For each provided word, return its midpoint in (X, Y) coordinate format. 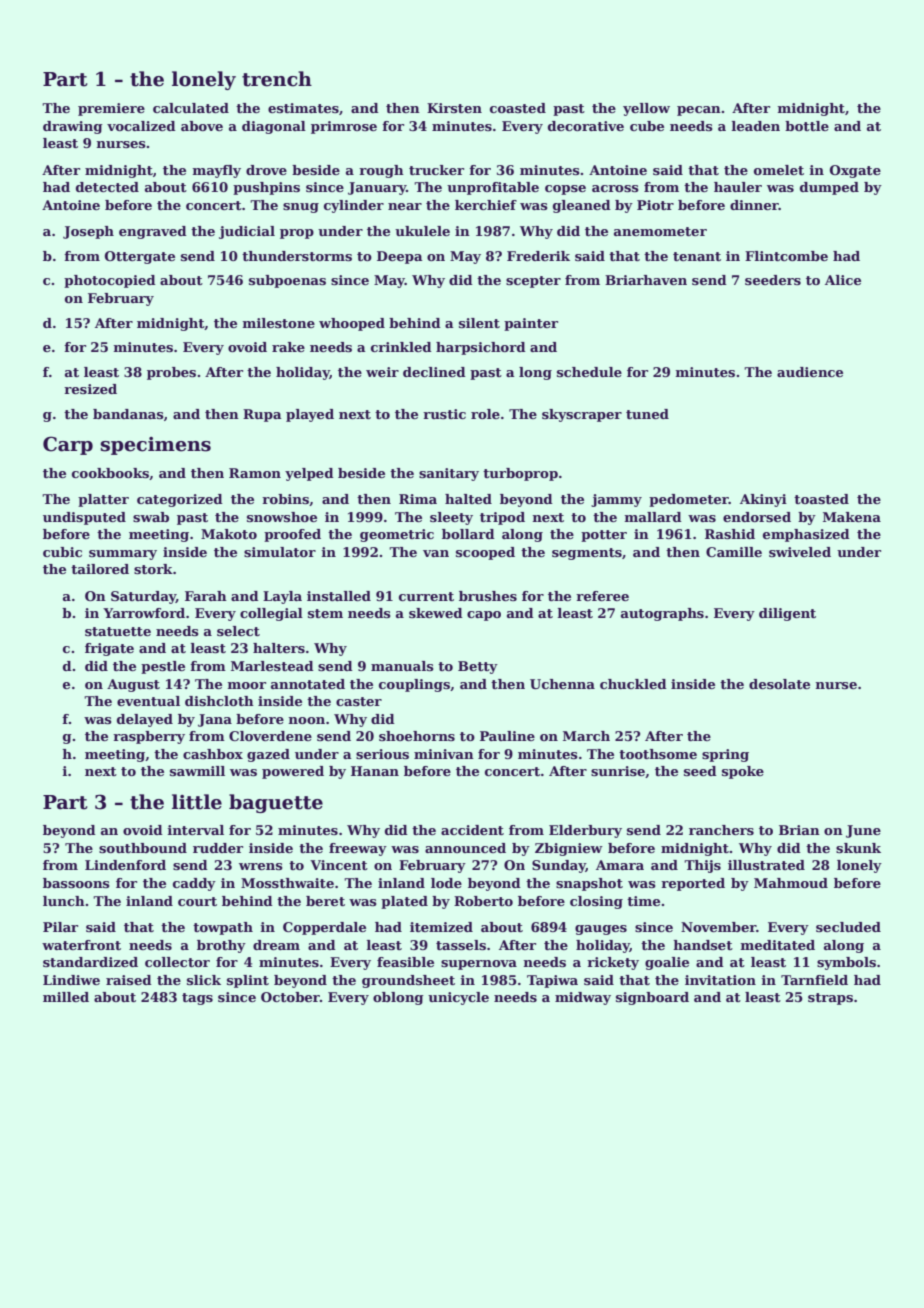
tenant (697, 256)
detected (107, 187)
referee (602, 596)
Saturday (143, 597)
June (863, 831)
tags (197, 999)
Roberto (483, 901)
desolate (779, 684)
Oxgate (855, 171)
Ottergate (140, 257)
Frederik (538, 256)
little (197, 802)
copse (565, 190)
